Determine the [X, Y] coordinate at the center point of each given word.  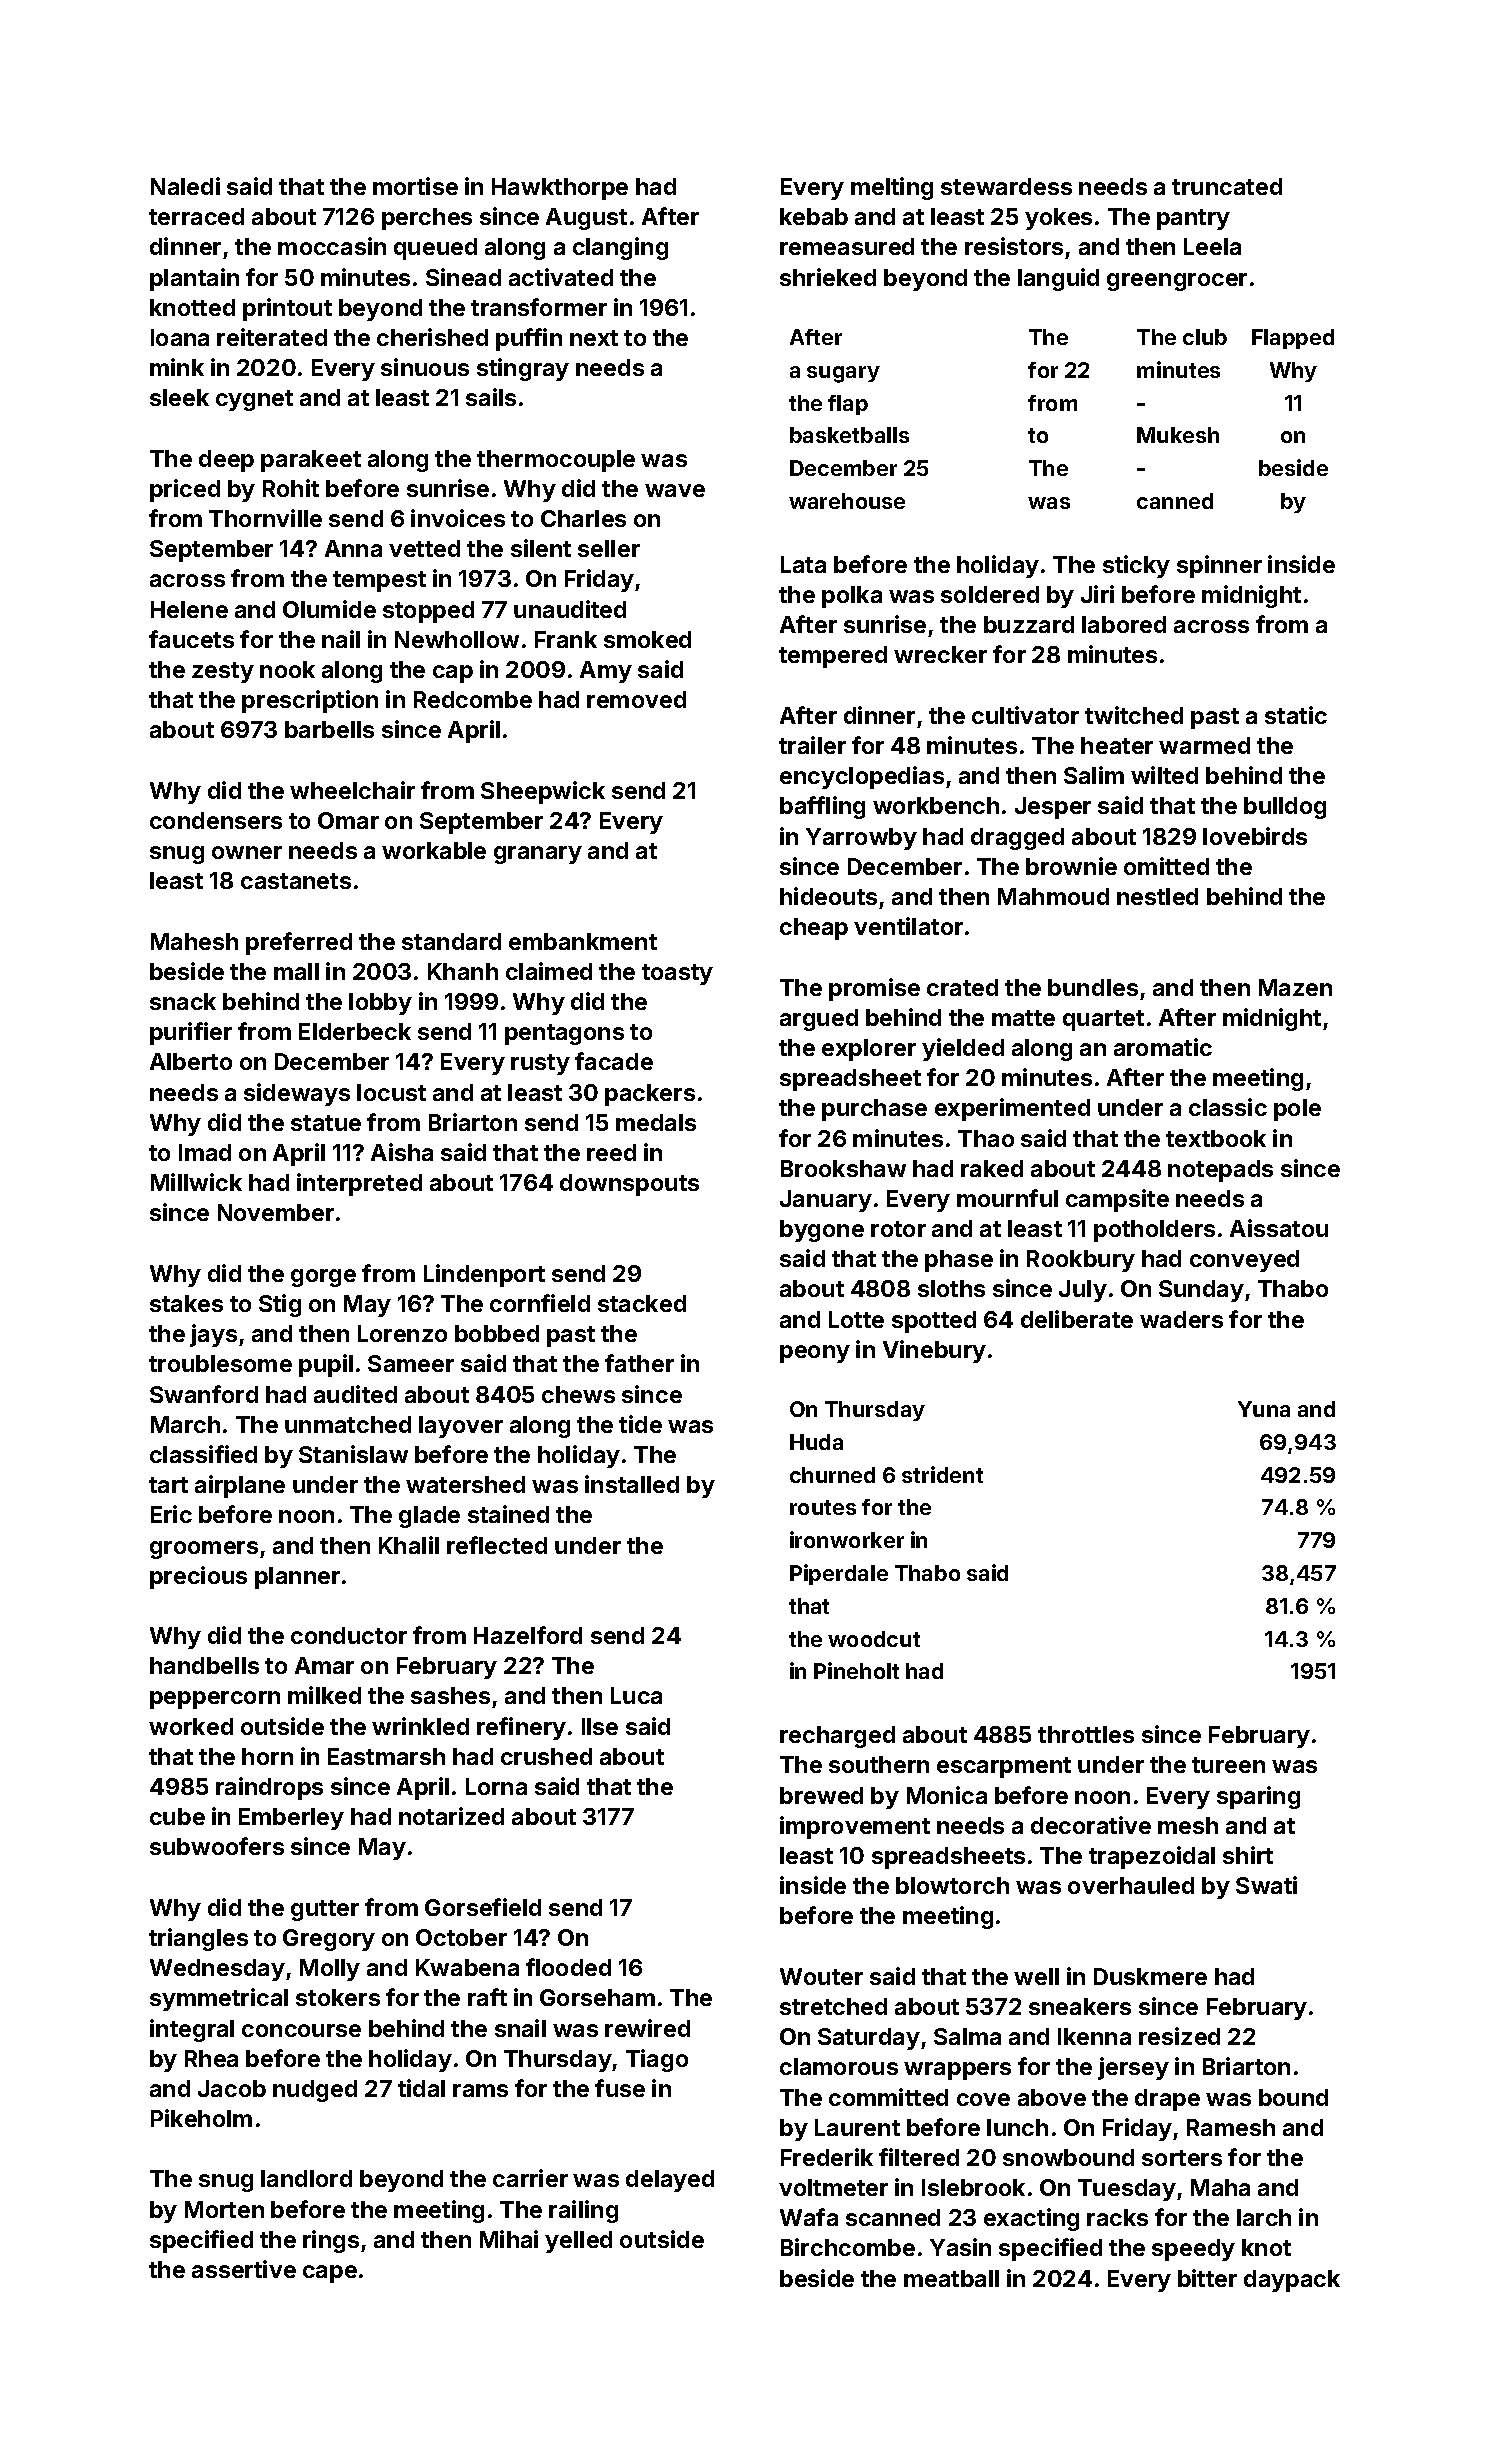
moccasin [332, 246]
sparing [1258, 1797]
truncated [1227, 186]
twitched [1134, 715]
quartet [1103, 1020]
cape [330, 2274]
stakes [186, 1303]
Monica [947, 1795]
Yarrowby [861, 839]
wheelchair [352, 790]
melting [892, 188]
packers [650, 1095]
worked [191, 1726]
